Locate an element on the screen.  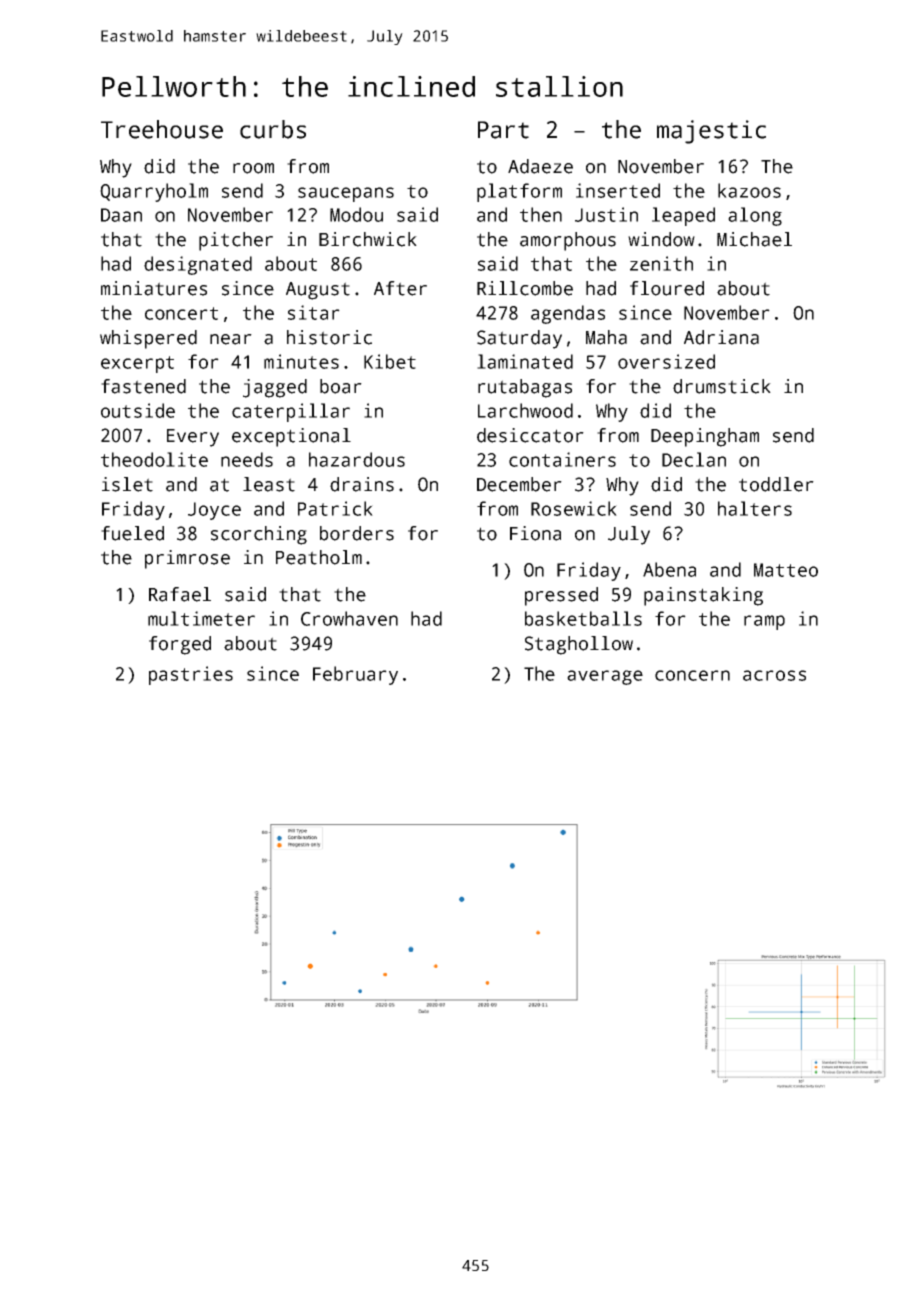
concern is located at coordinates (692, 675).
